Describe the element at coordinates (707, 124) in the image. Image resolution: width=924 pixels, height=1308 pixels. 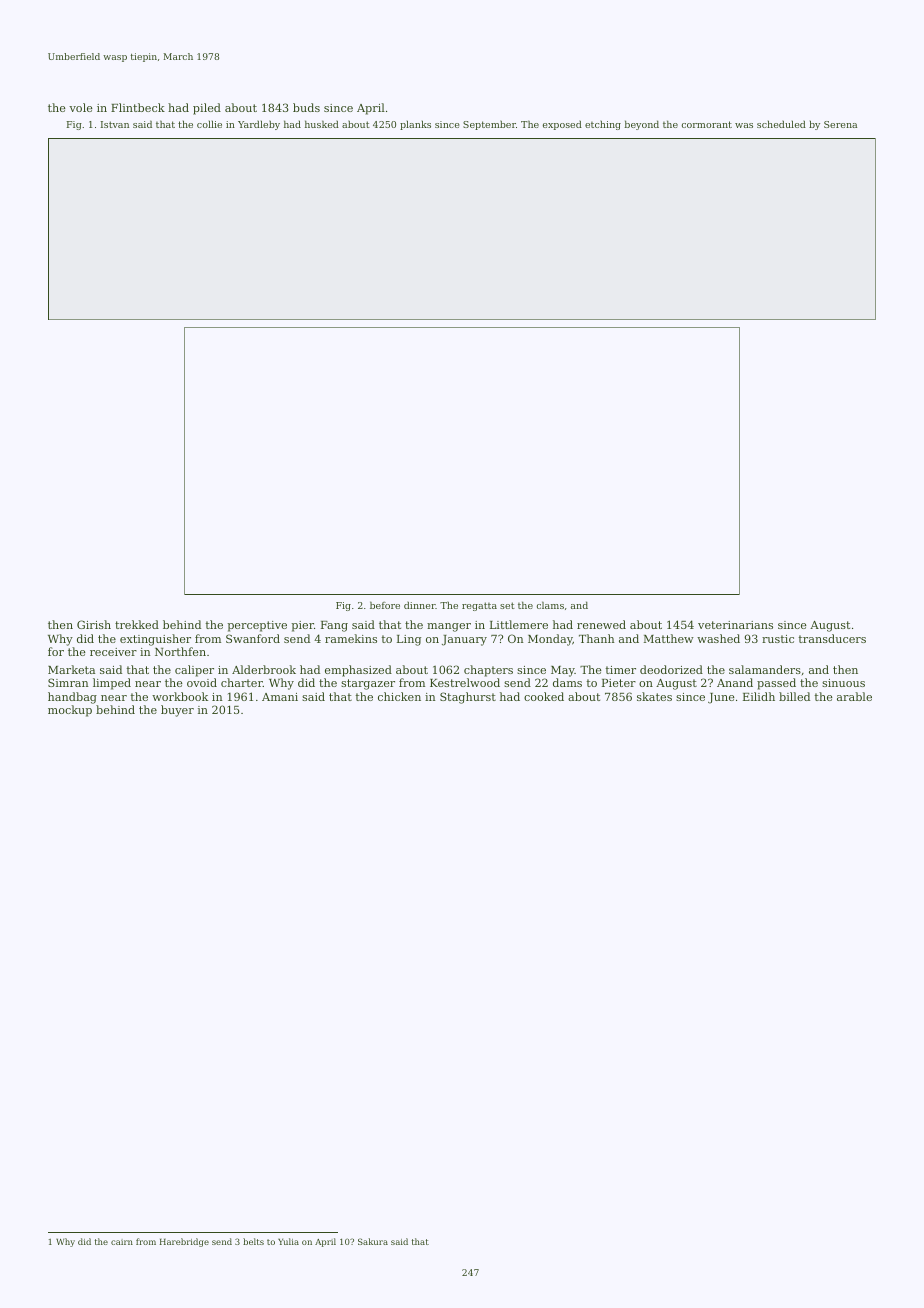
I see `cormorant` at that location.
